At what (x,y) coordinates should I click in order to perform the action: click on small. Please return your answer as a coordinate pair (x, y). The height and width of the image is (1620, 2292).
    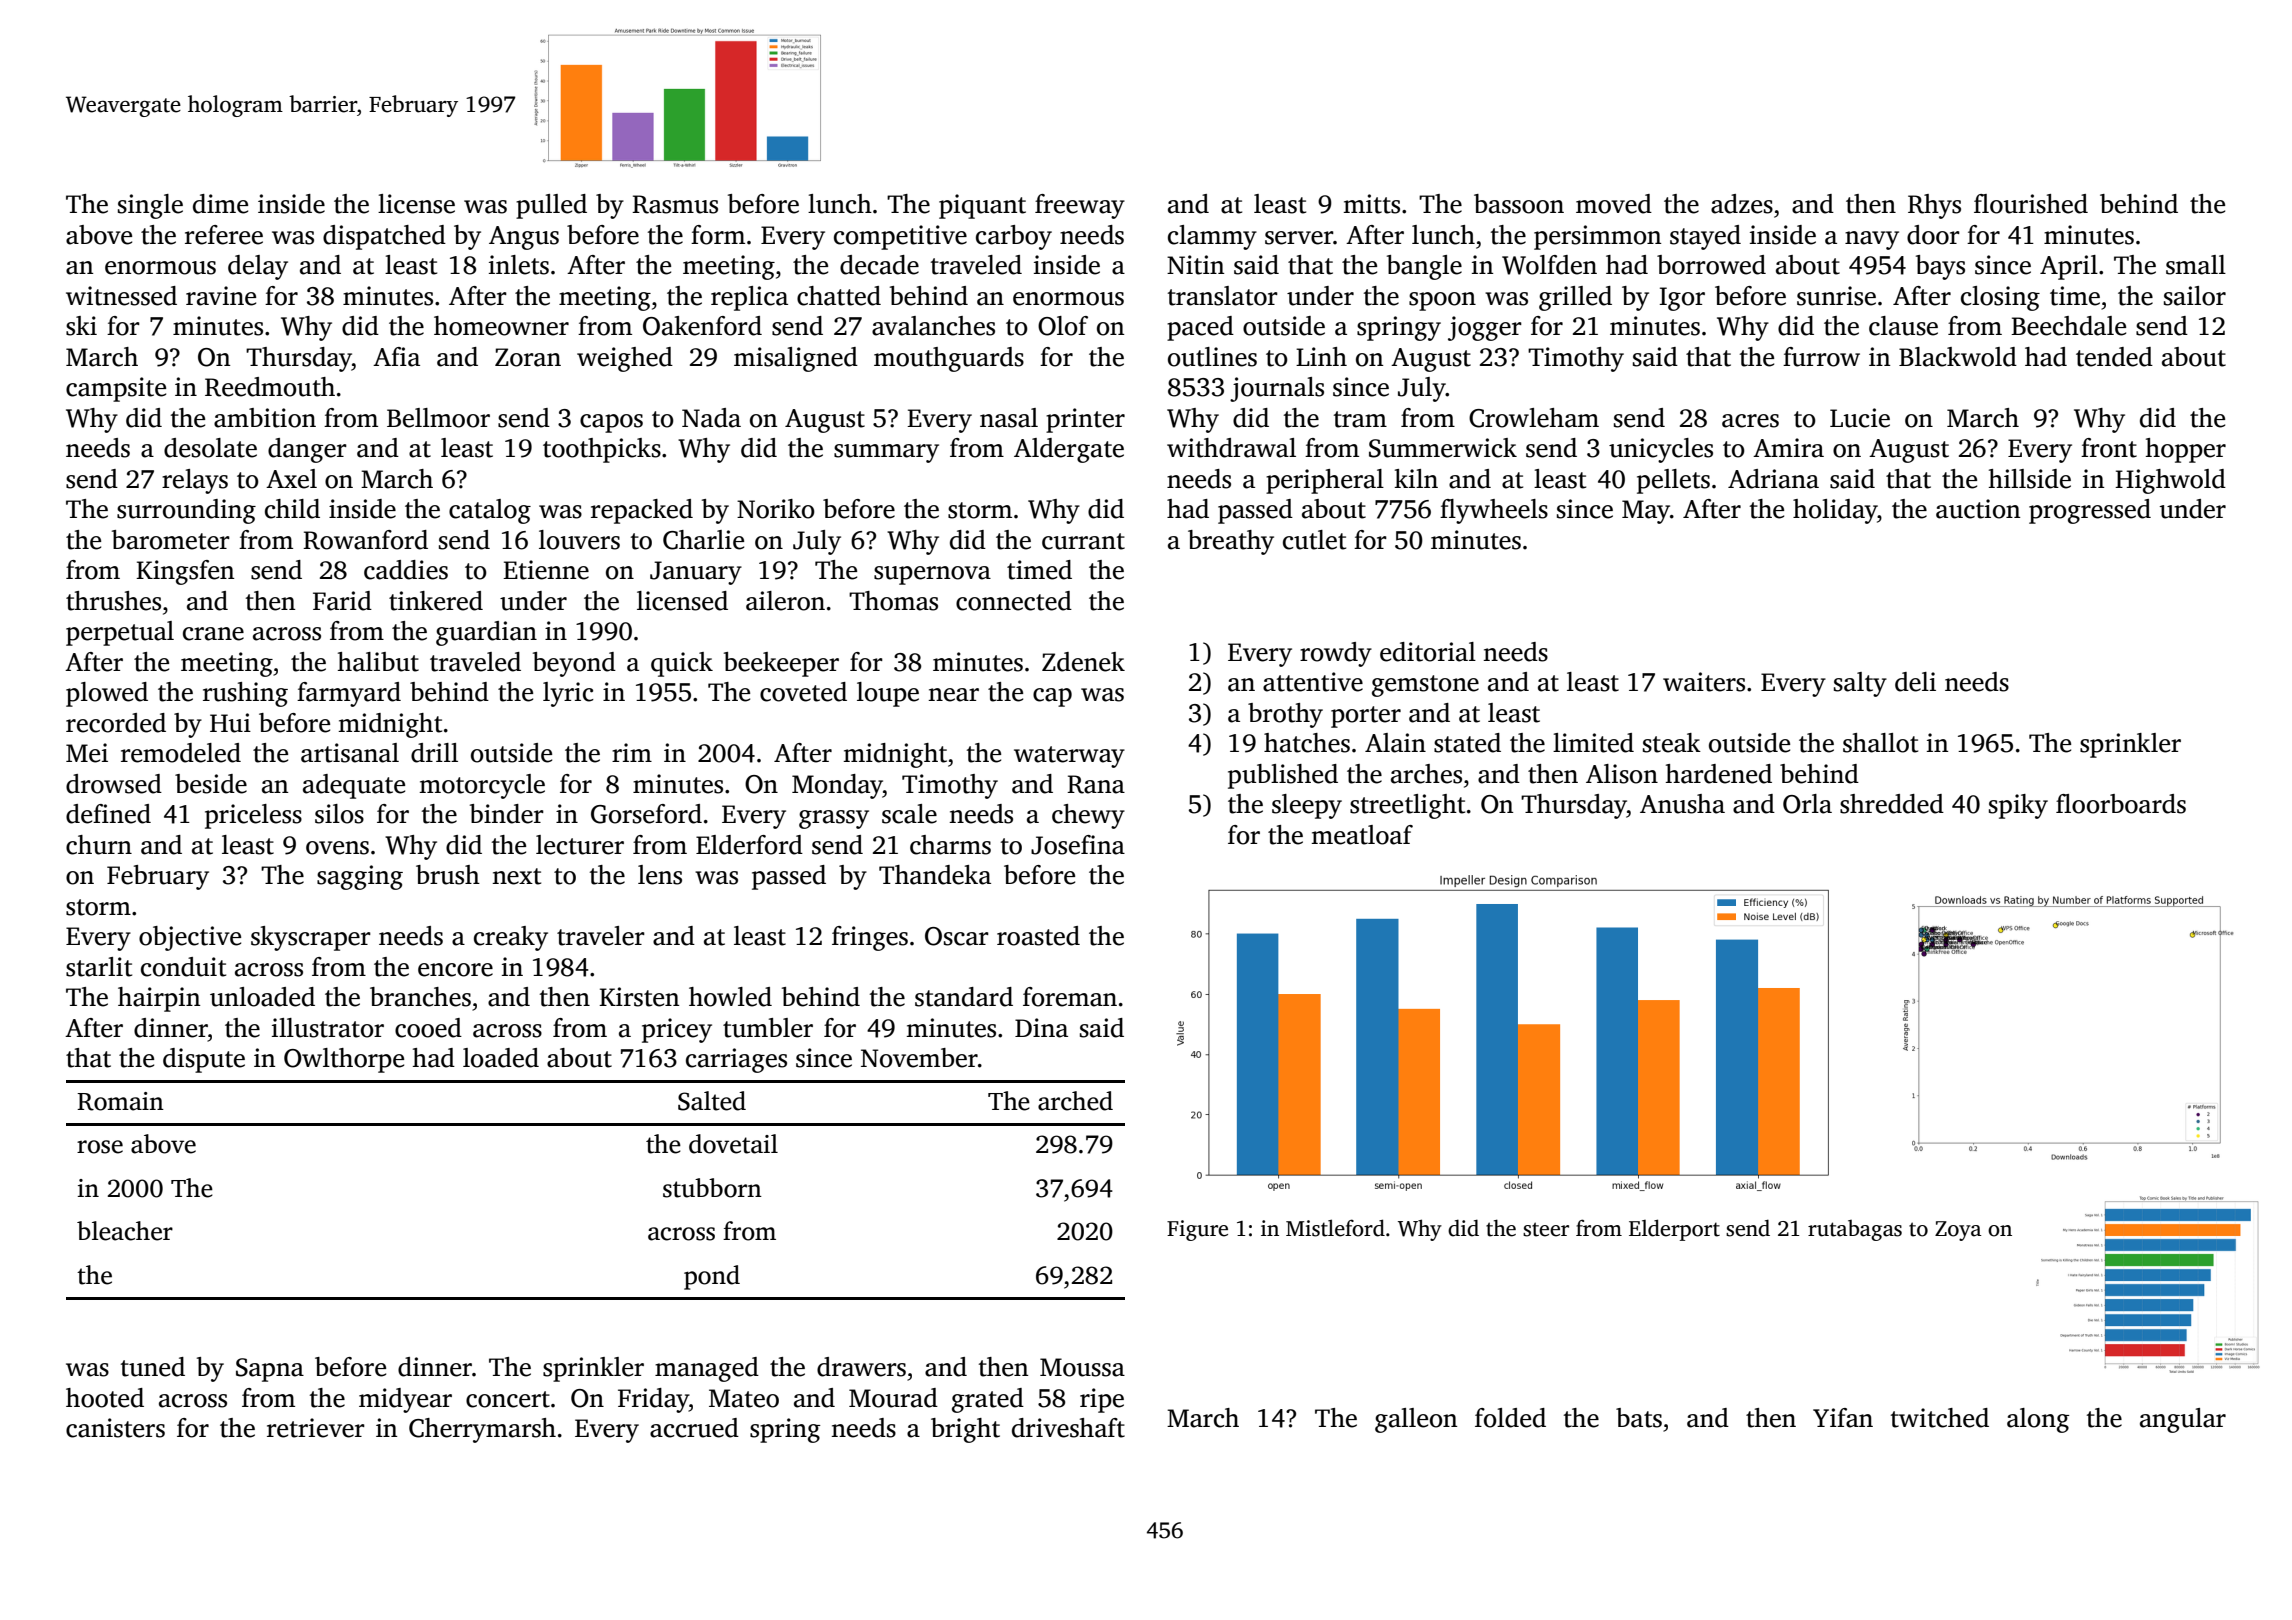
    Looking at the image, I should click on (2196, 265).
